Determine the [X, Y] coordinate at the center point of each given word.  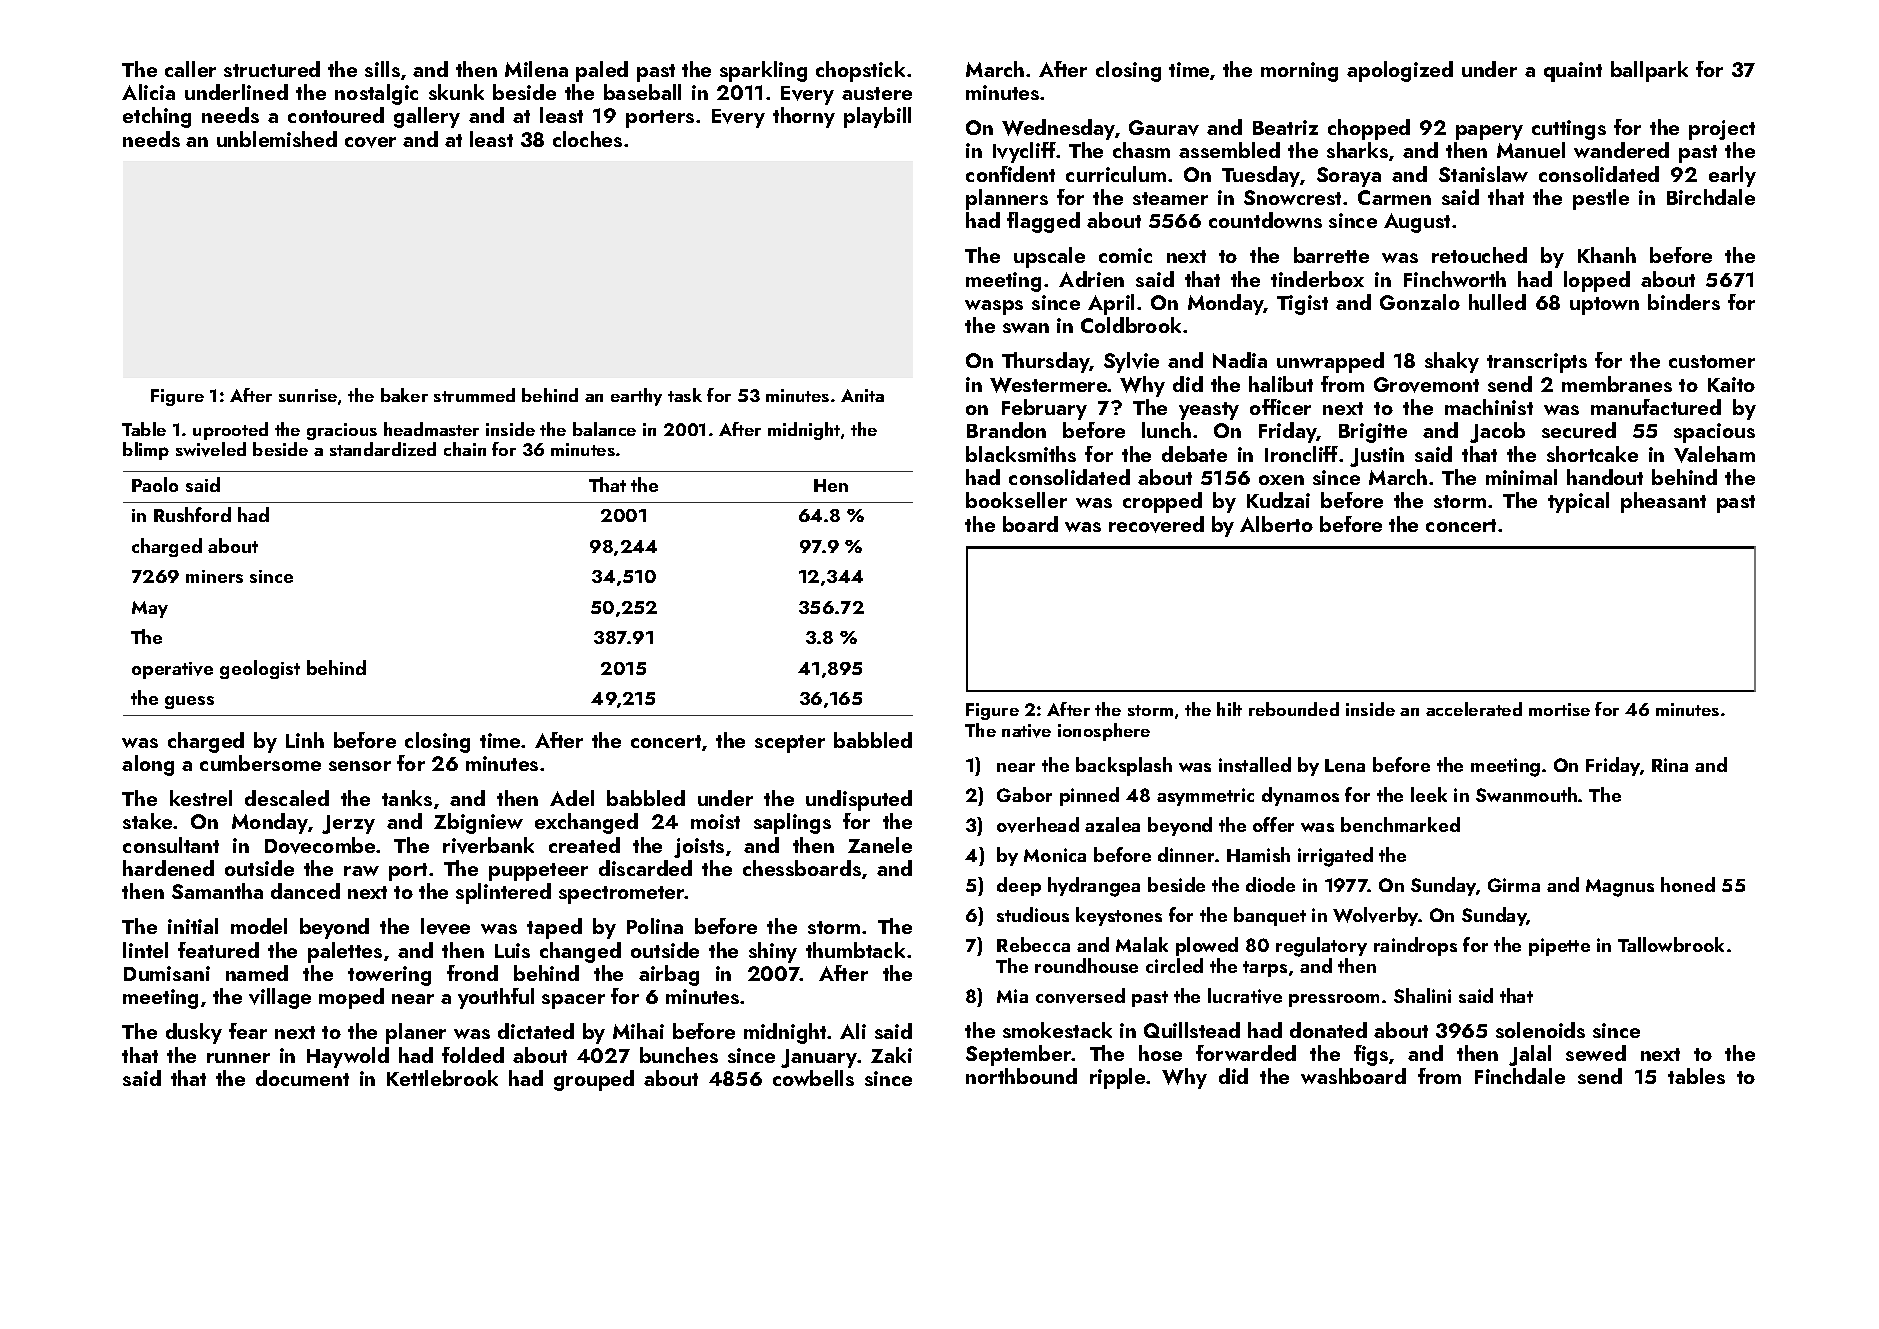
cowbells [813, 1078]
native [1026, 731]
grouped [594, 1080]
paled [602, 71]
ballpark [1649, 71]
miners [214, 576]
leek [1429, 794]
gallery [427, 117]
